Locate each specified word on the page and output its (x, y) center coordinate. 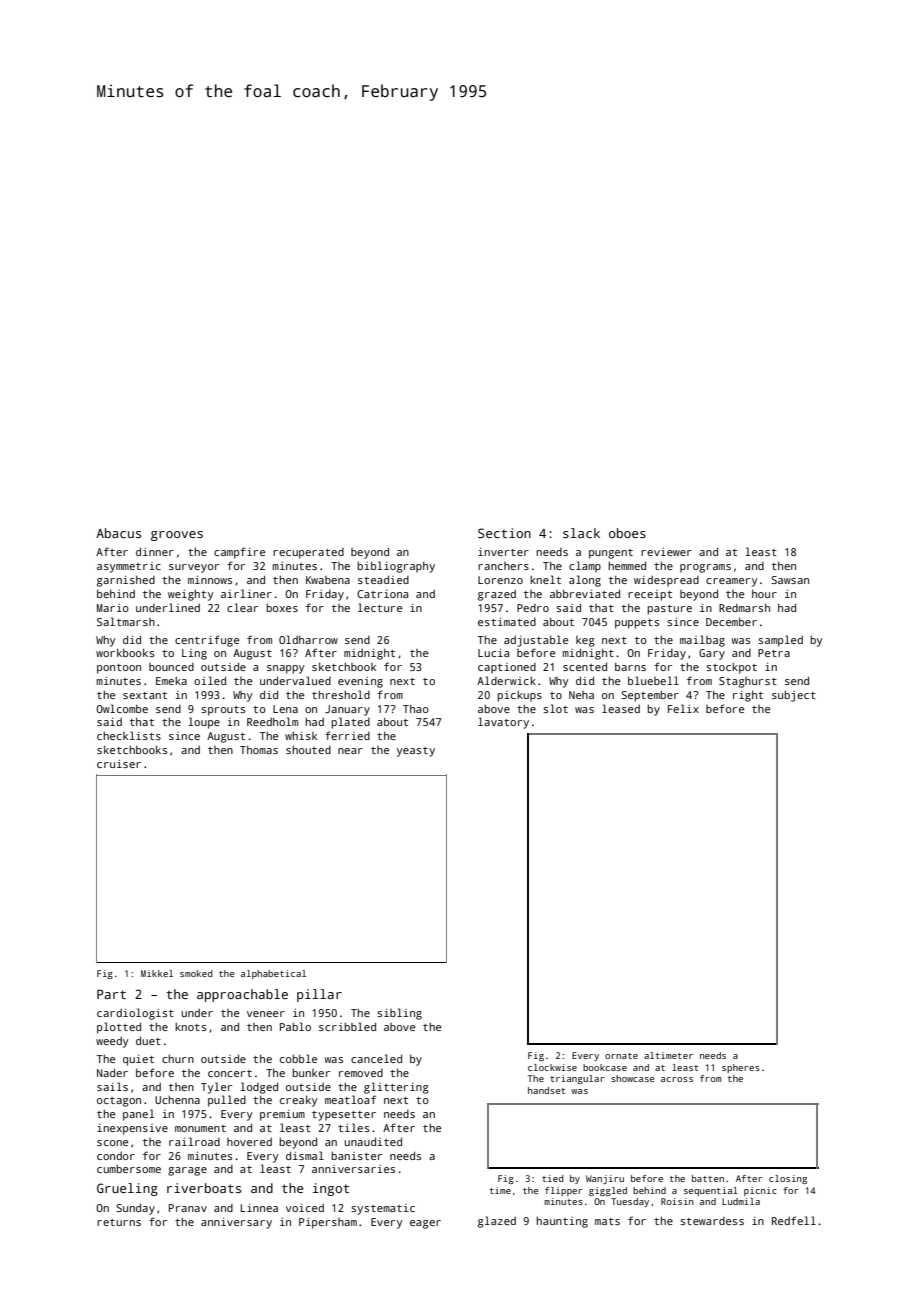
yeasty (416, 752)
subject (794, 696)
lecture (380, 607)
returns (119, 1222)
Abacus (118, 533)
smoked (196, 973)
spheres (741, 1068)
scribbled (347, 1026)
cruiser (119, 764)
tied (553, 1178)
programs (705, 568)
